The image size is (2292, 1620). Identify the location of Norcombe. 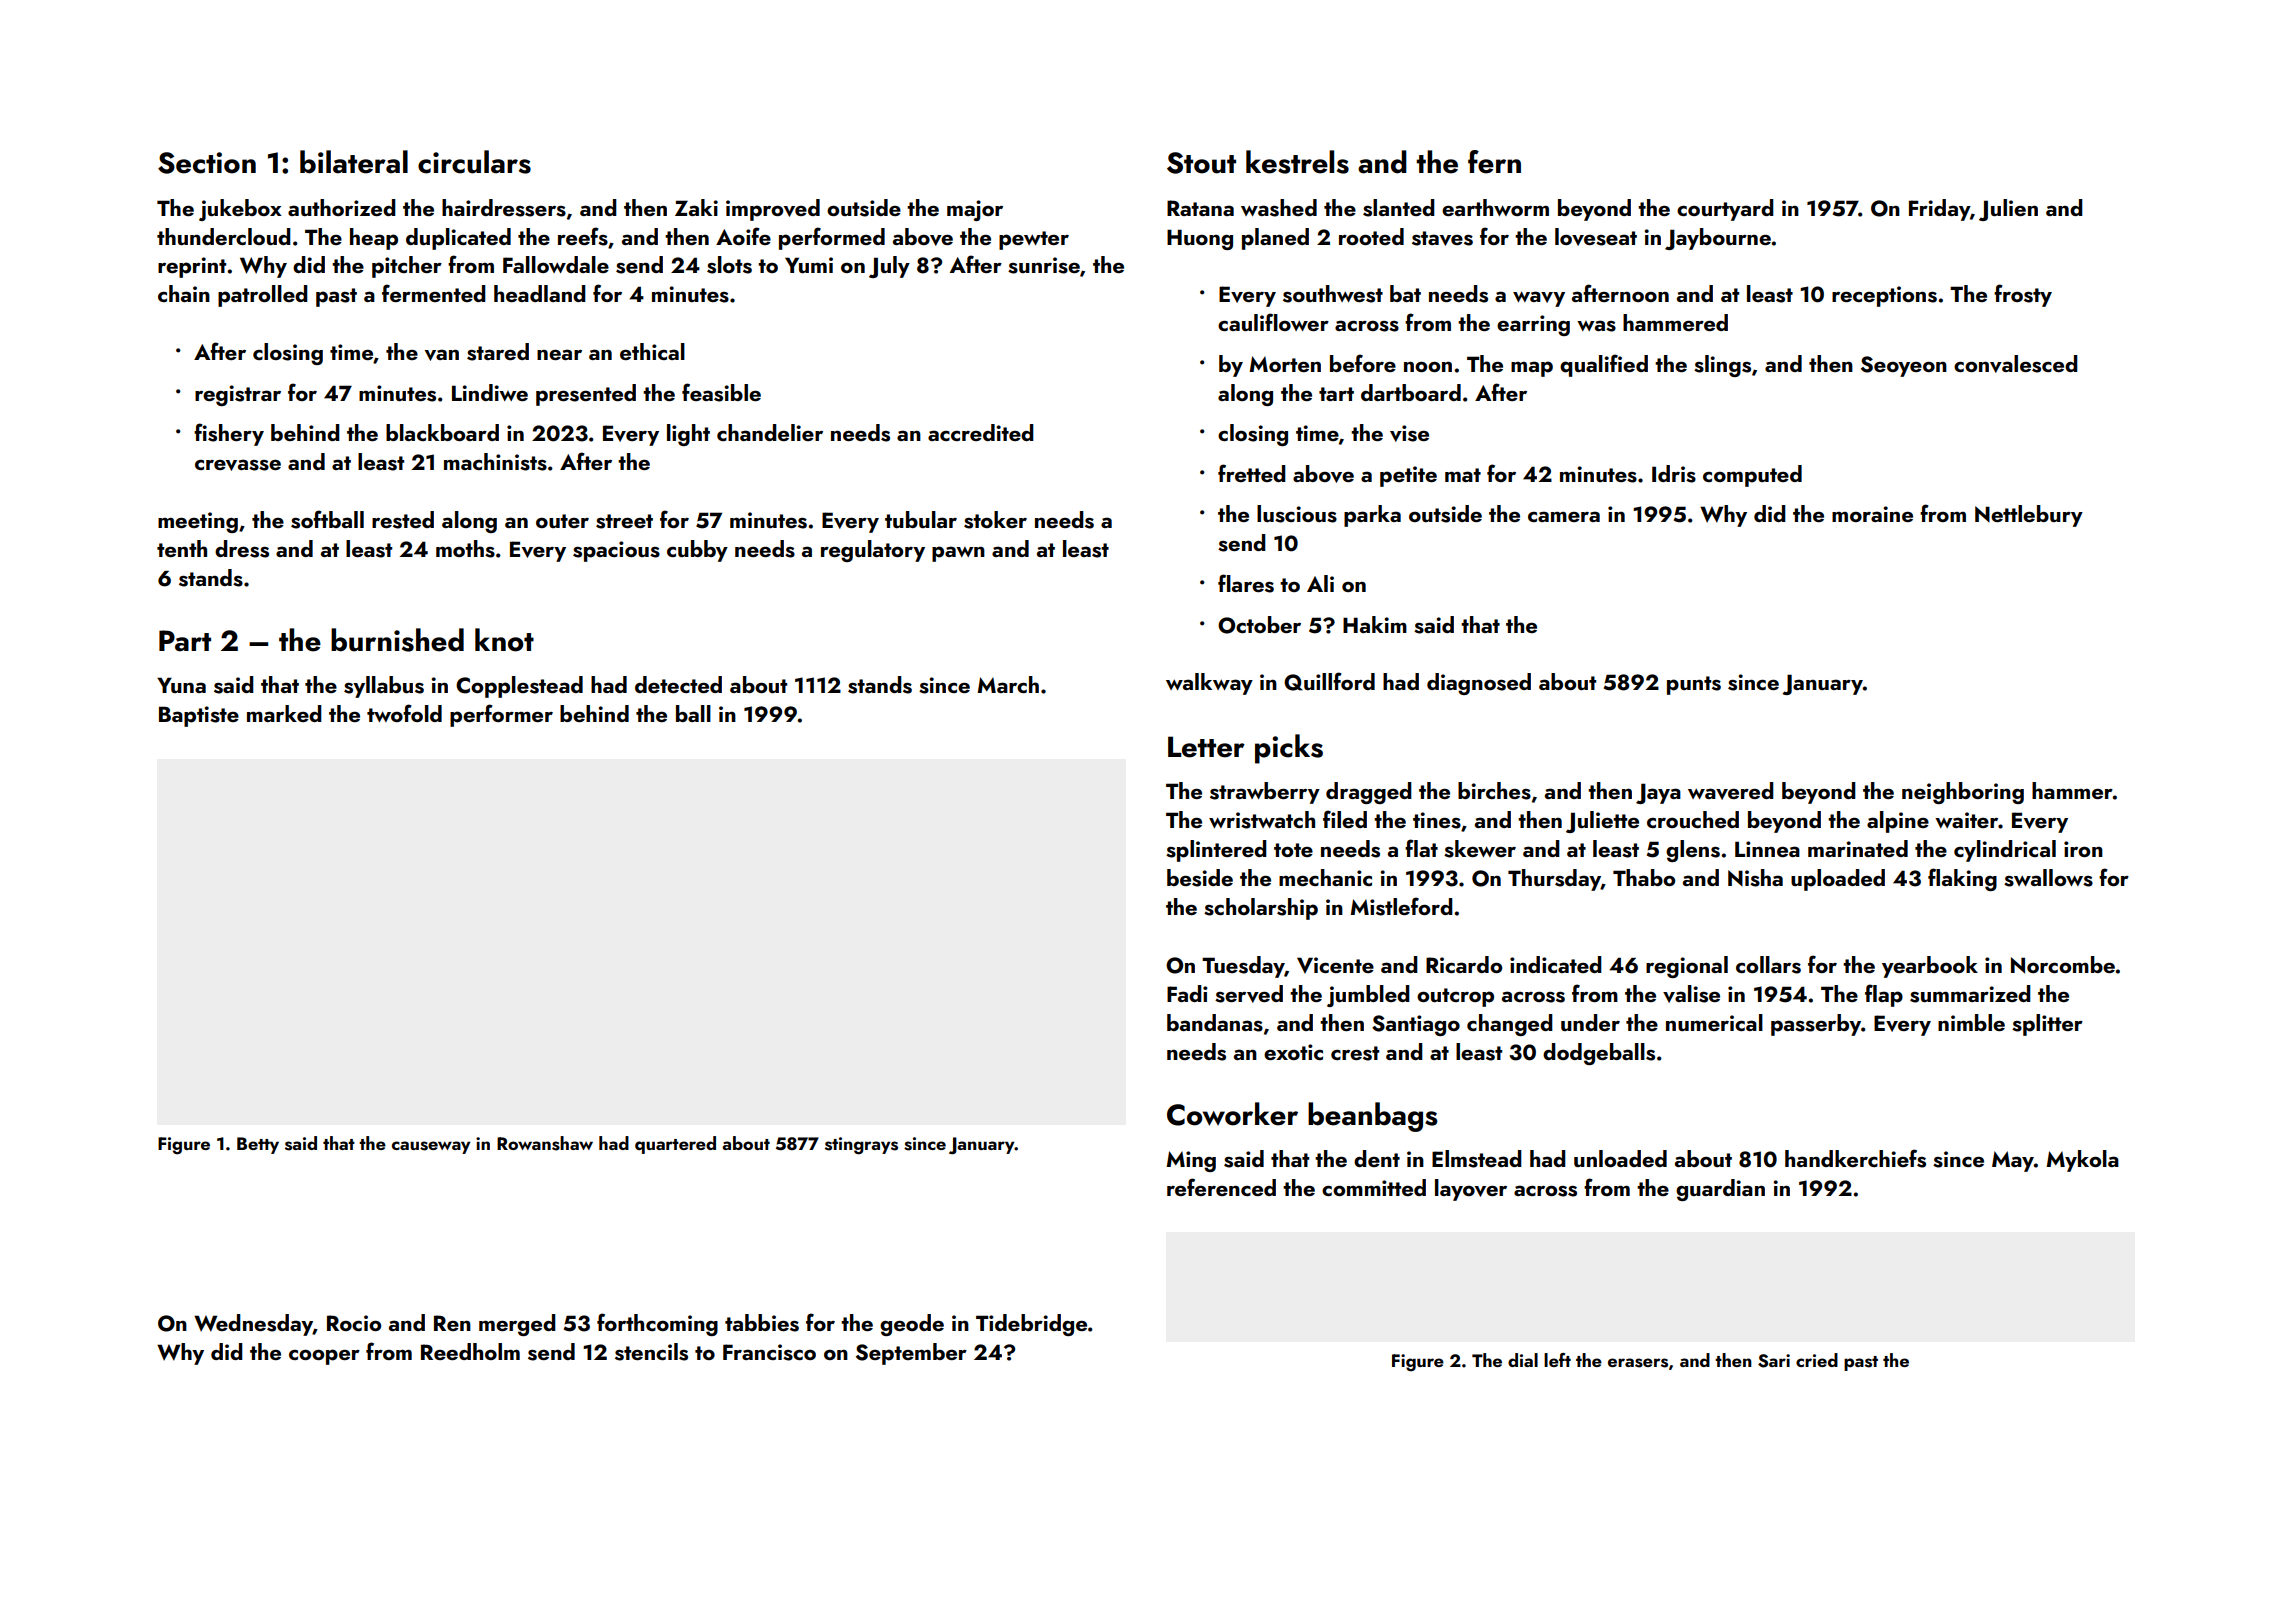
(2063, 965).
